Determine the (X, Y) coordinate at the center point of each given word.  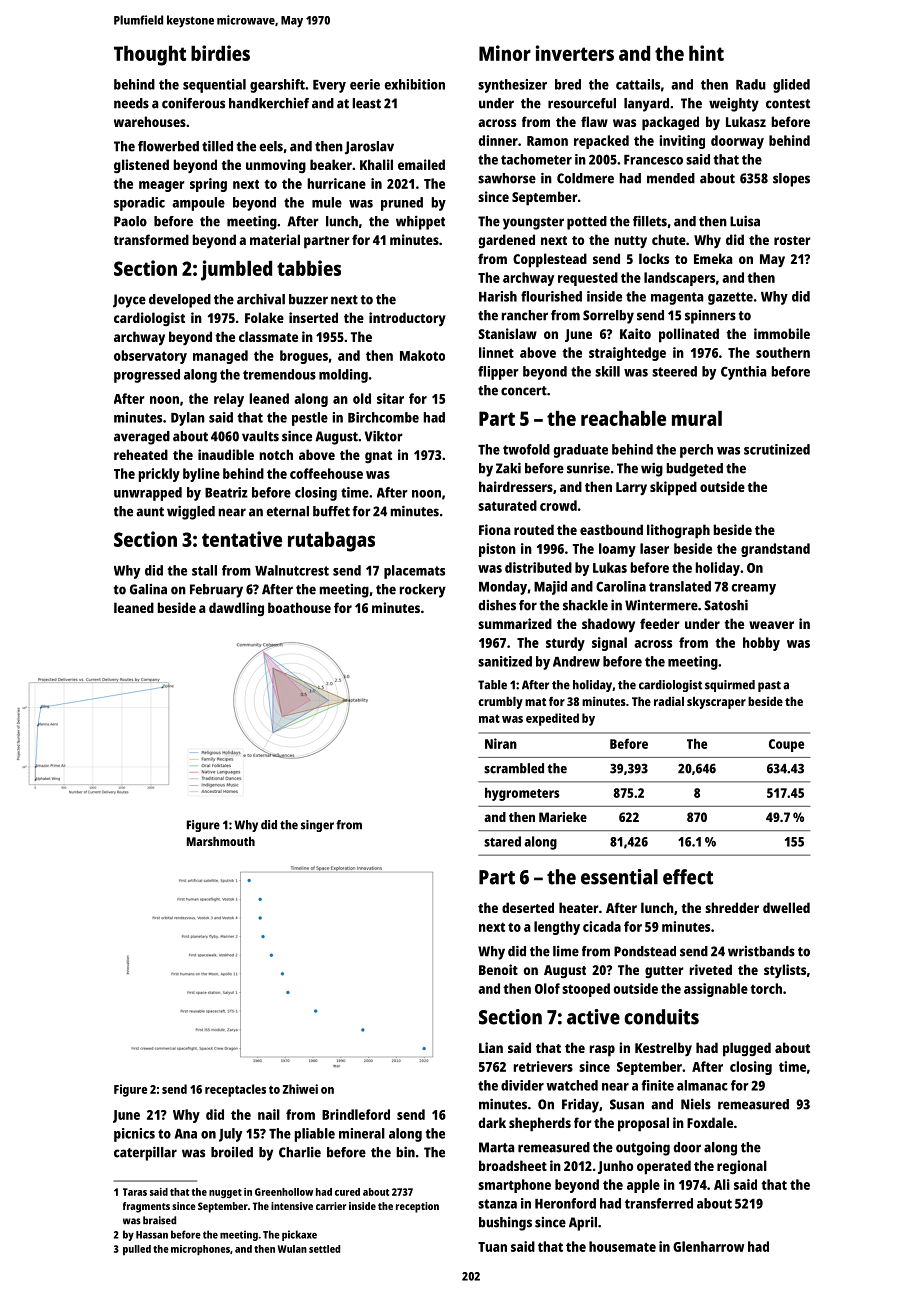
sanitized (505, 661)
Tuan (492, 1247)
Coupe (786, 745)
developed (180, 301)
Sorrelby (608, 317)
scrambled (514, 768)
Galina (148, 589)
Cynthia (744, 373)
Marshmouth (221, 841)
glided (791, 86)
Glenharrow (708, 1246)
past (769, 686)
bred (568, 84)
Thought (150, 56)
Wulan (292, 1249)
